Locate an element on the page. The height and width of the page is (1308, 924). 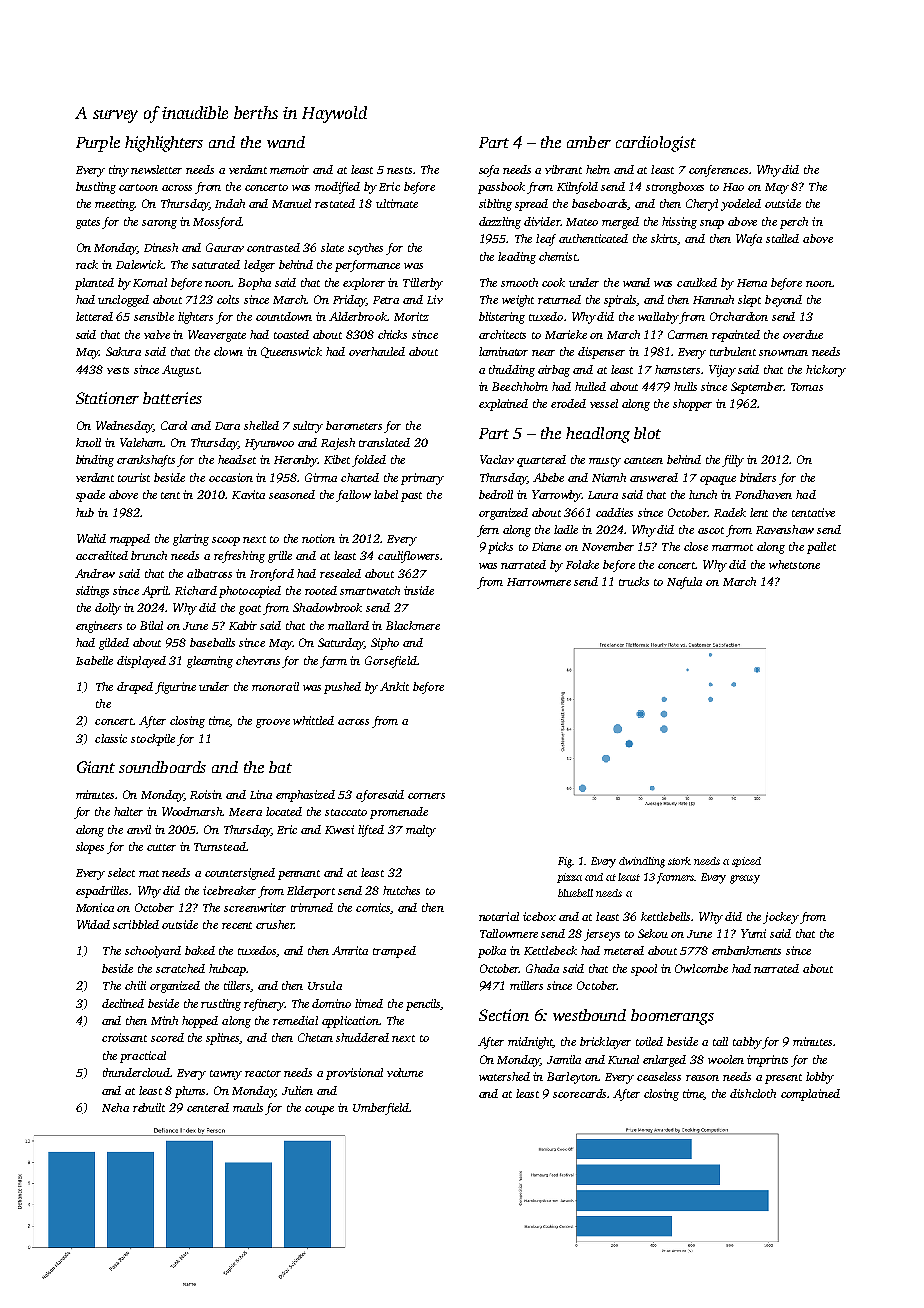
Pondhaven is located at coordinates (763, 494).
